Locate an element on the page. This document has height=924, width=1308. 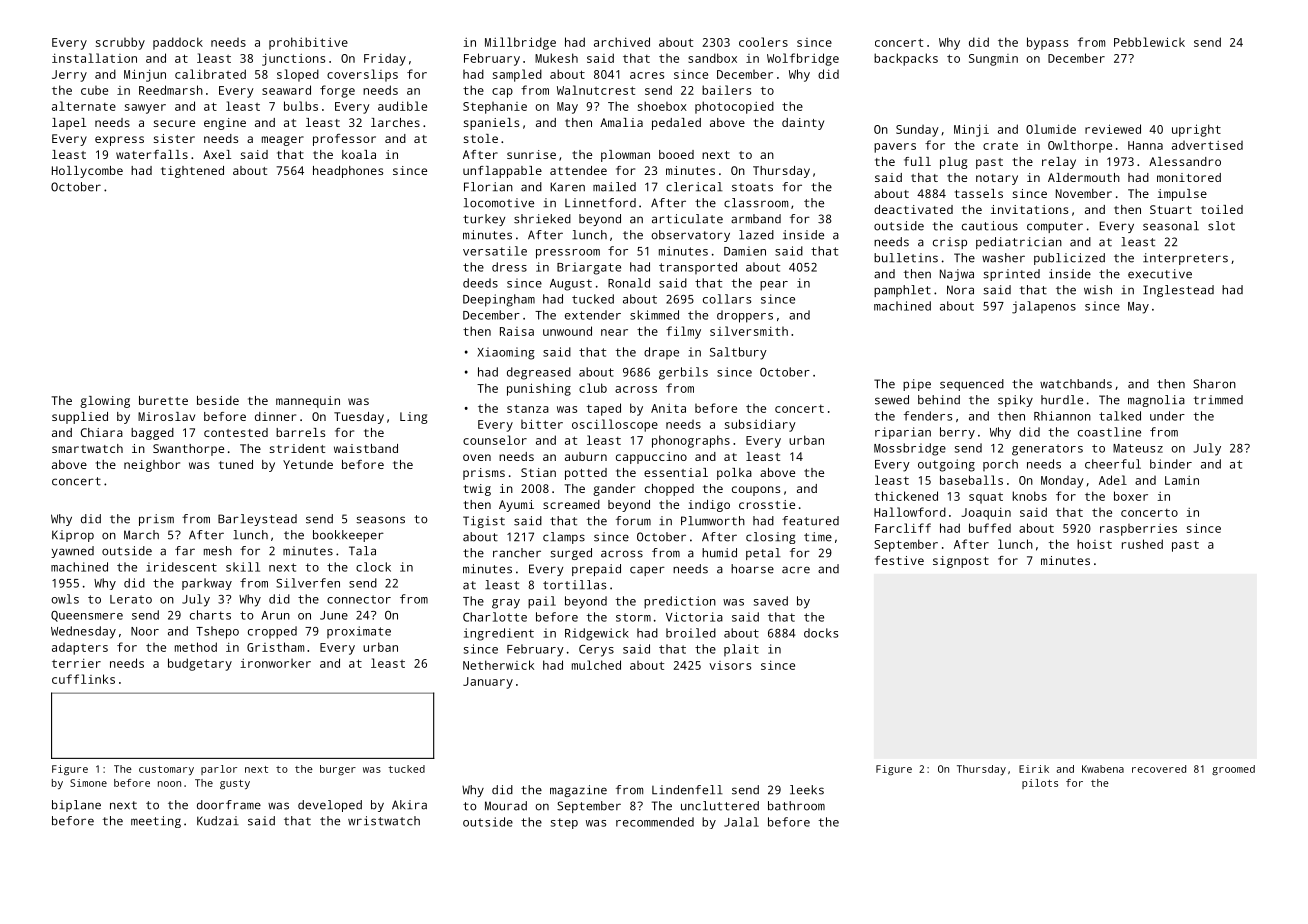
beside is located at coordinates (218, 400).
